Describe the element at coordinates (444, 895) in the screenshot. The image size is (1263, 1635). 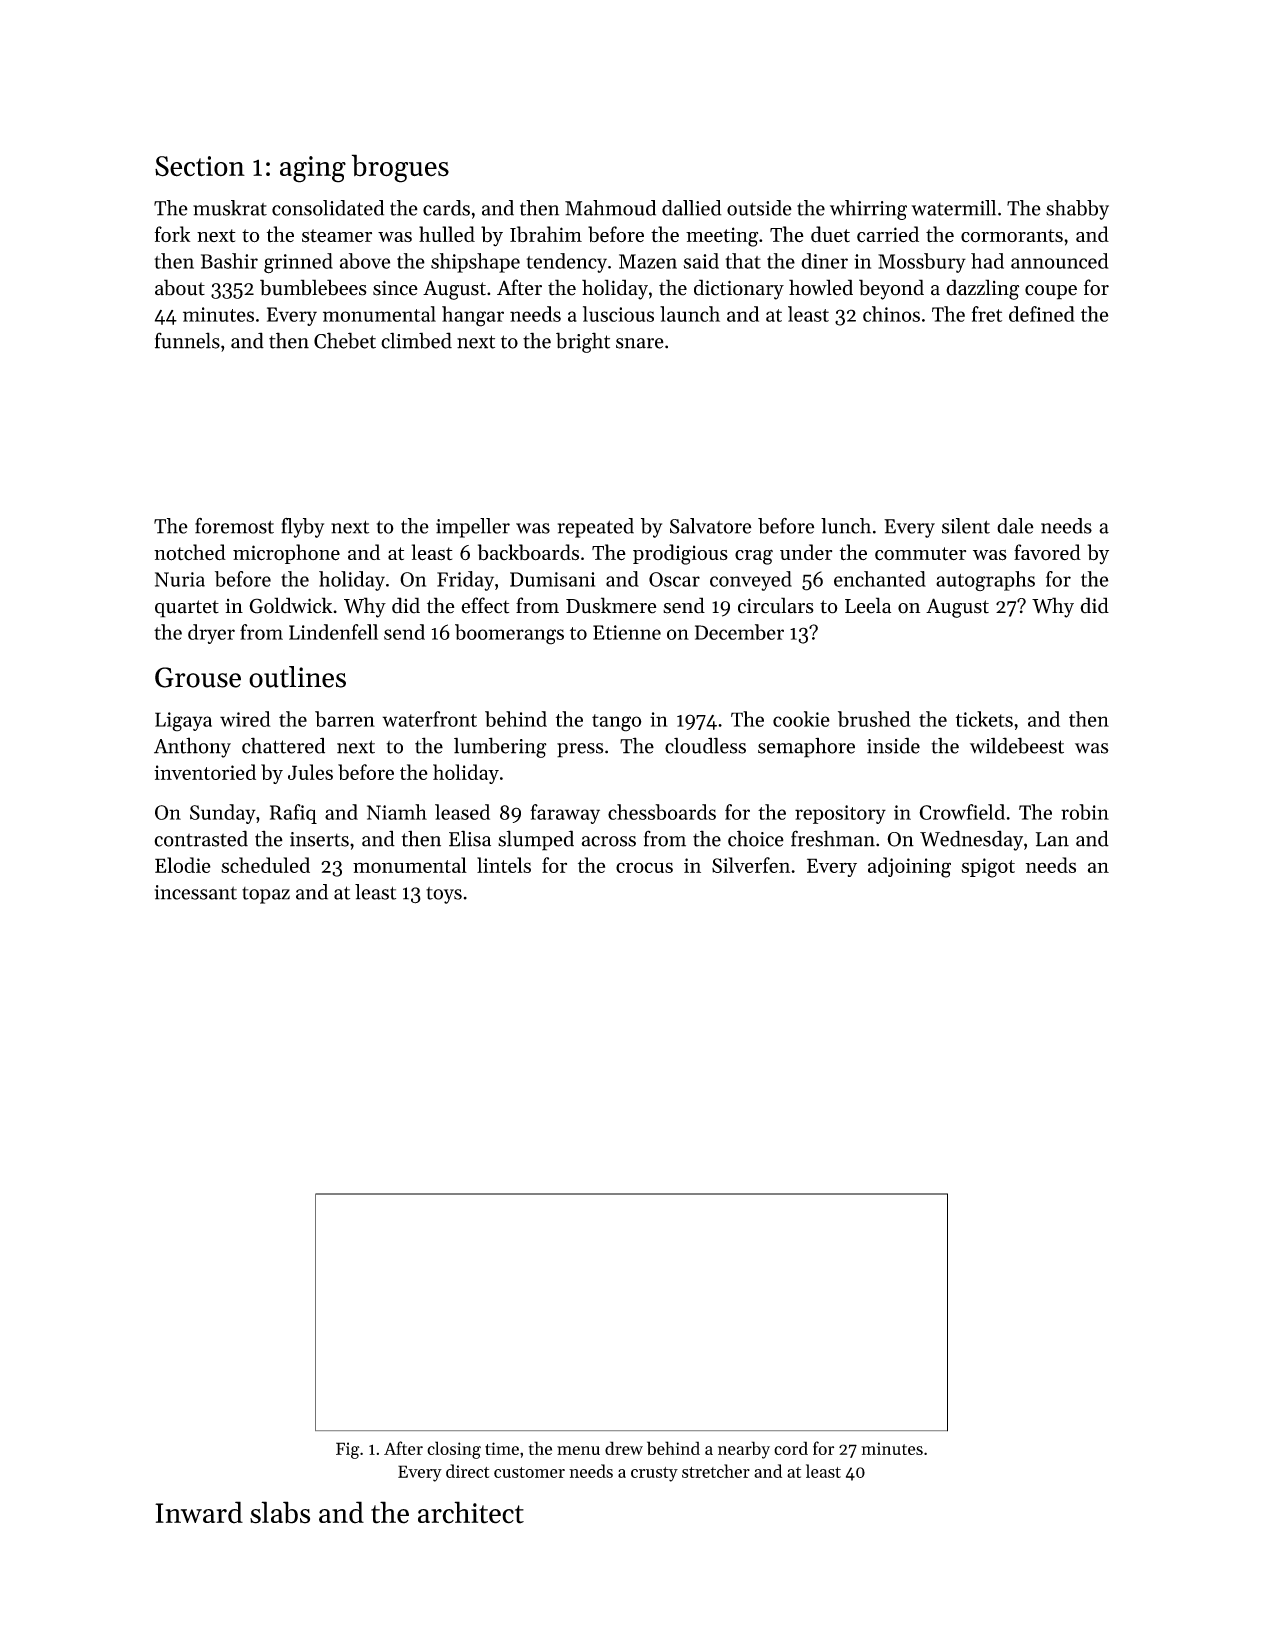
I see `toys` at that location.
